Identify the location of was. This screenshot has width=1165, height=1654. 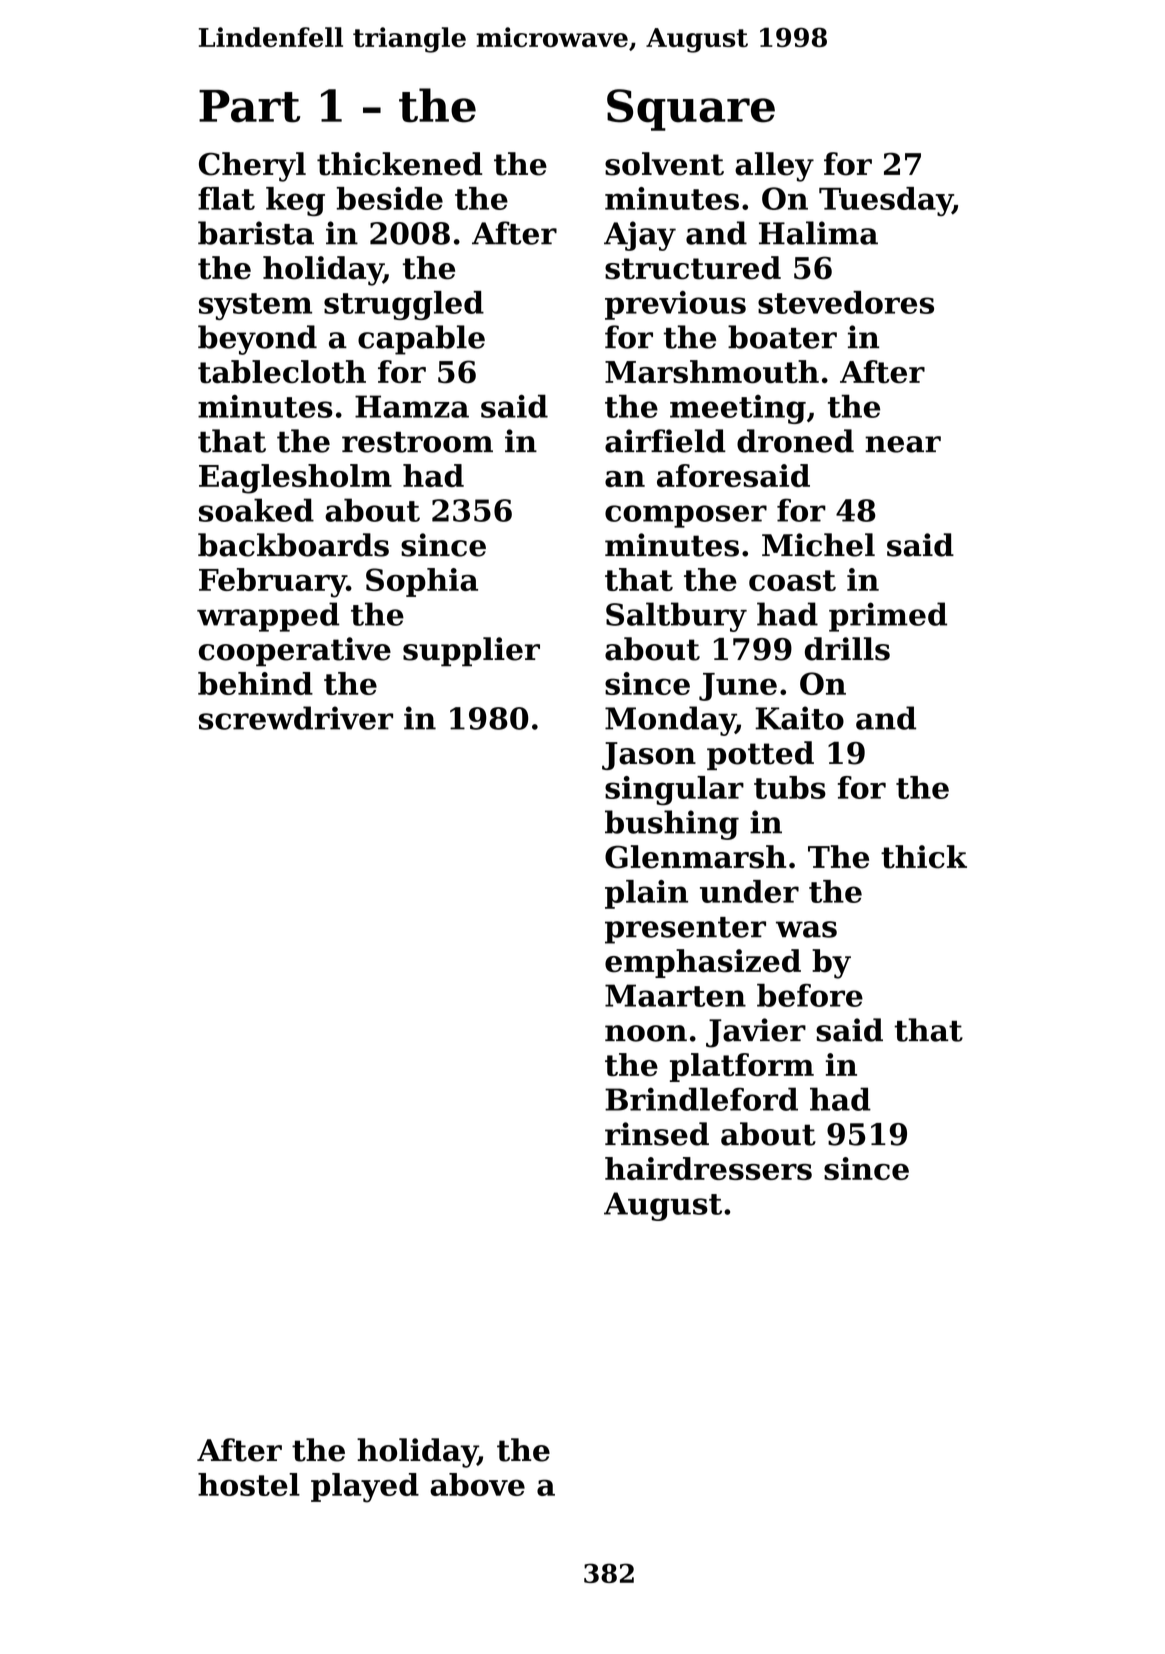
(806, 929).
